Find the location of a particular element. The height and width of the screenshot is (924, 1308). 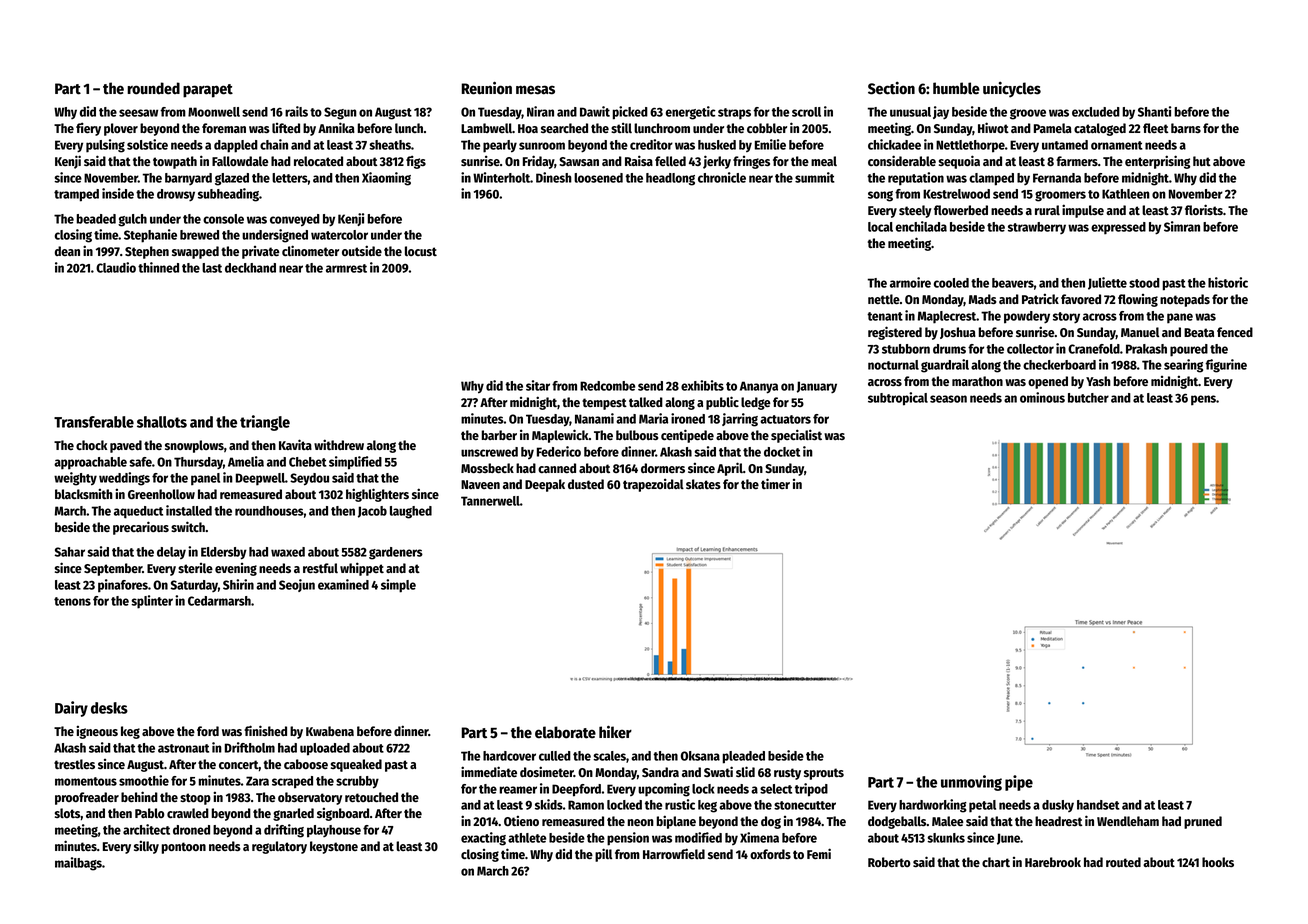

keystone is located at coordinates (334, 847).
